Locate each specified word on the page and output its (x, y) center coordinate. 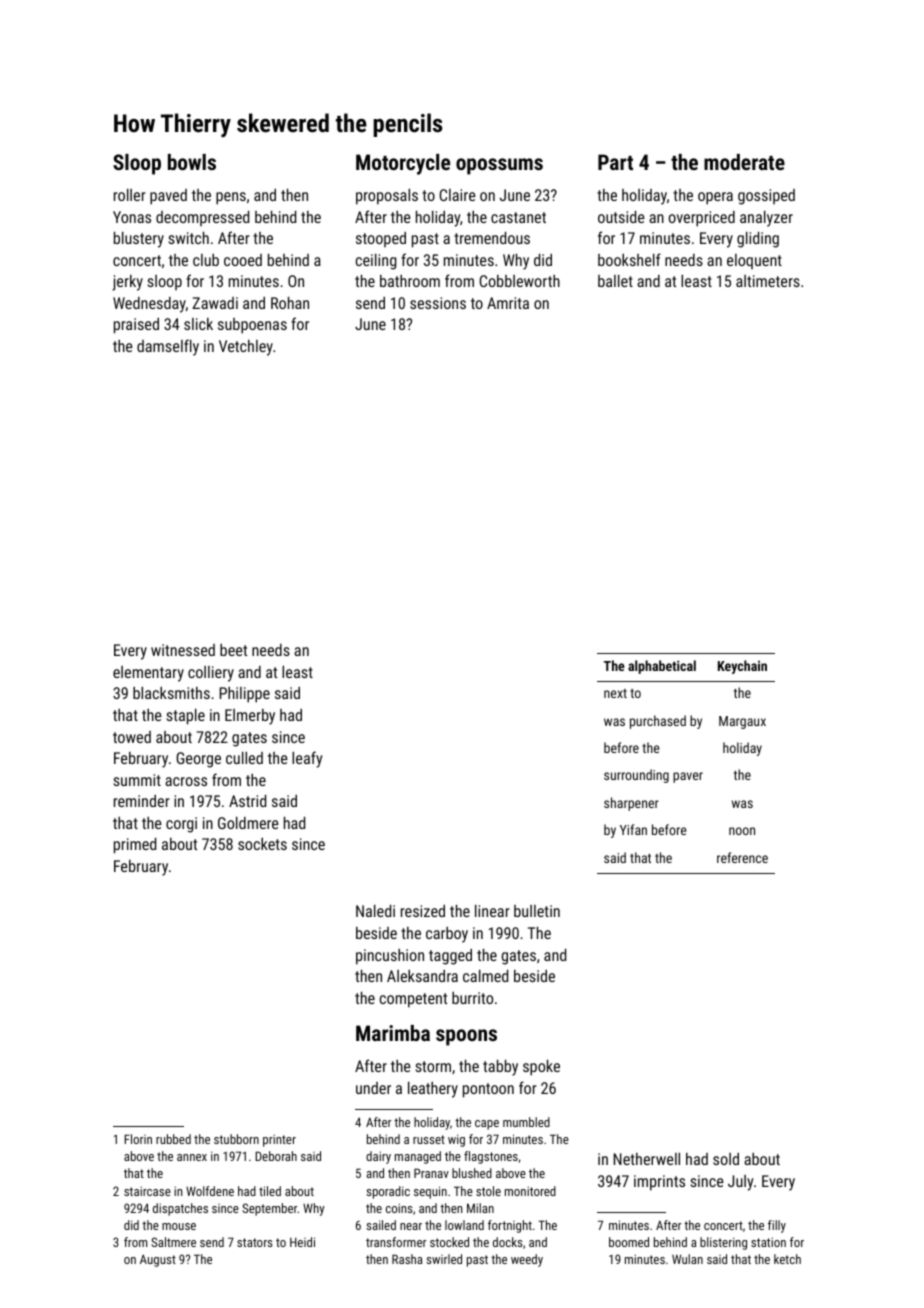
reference (742, 857)
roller (130, 195)
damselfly (168, 347)
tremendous (492, 238)
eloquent (754, 261)
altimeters (768, 281)
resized (423, 911)
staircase (147, 1191)
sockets (262, 844)
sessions (438, 303)
